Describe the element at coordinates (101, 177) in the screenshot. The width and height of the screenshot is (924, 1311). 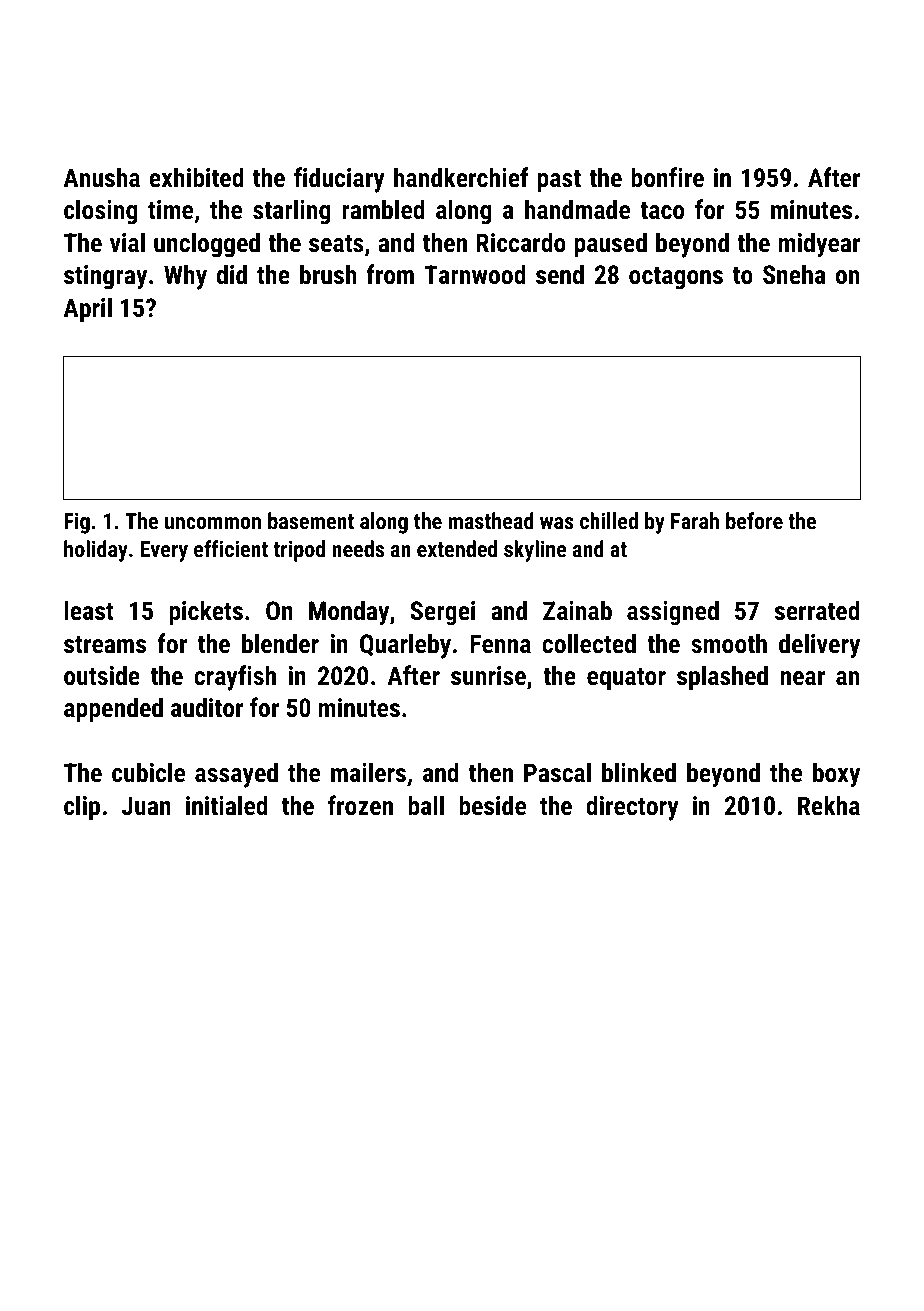
I see `Anusha` at that location.
